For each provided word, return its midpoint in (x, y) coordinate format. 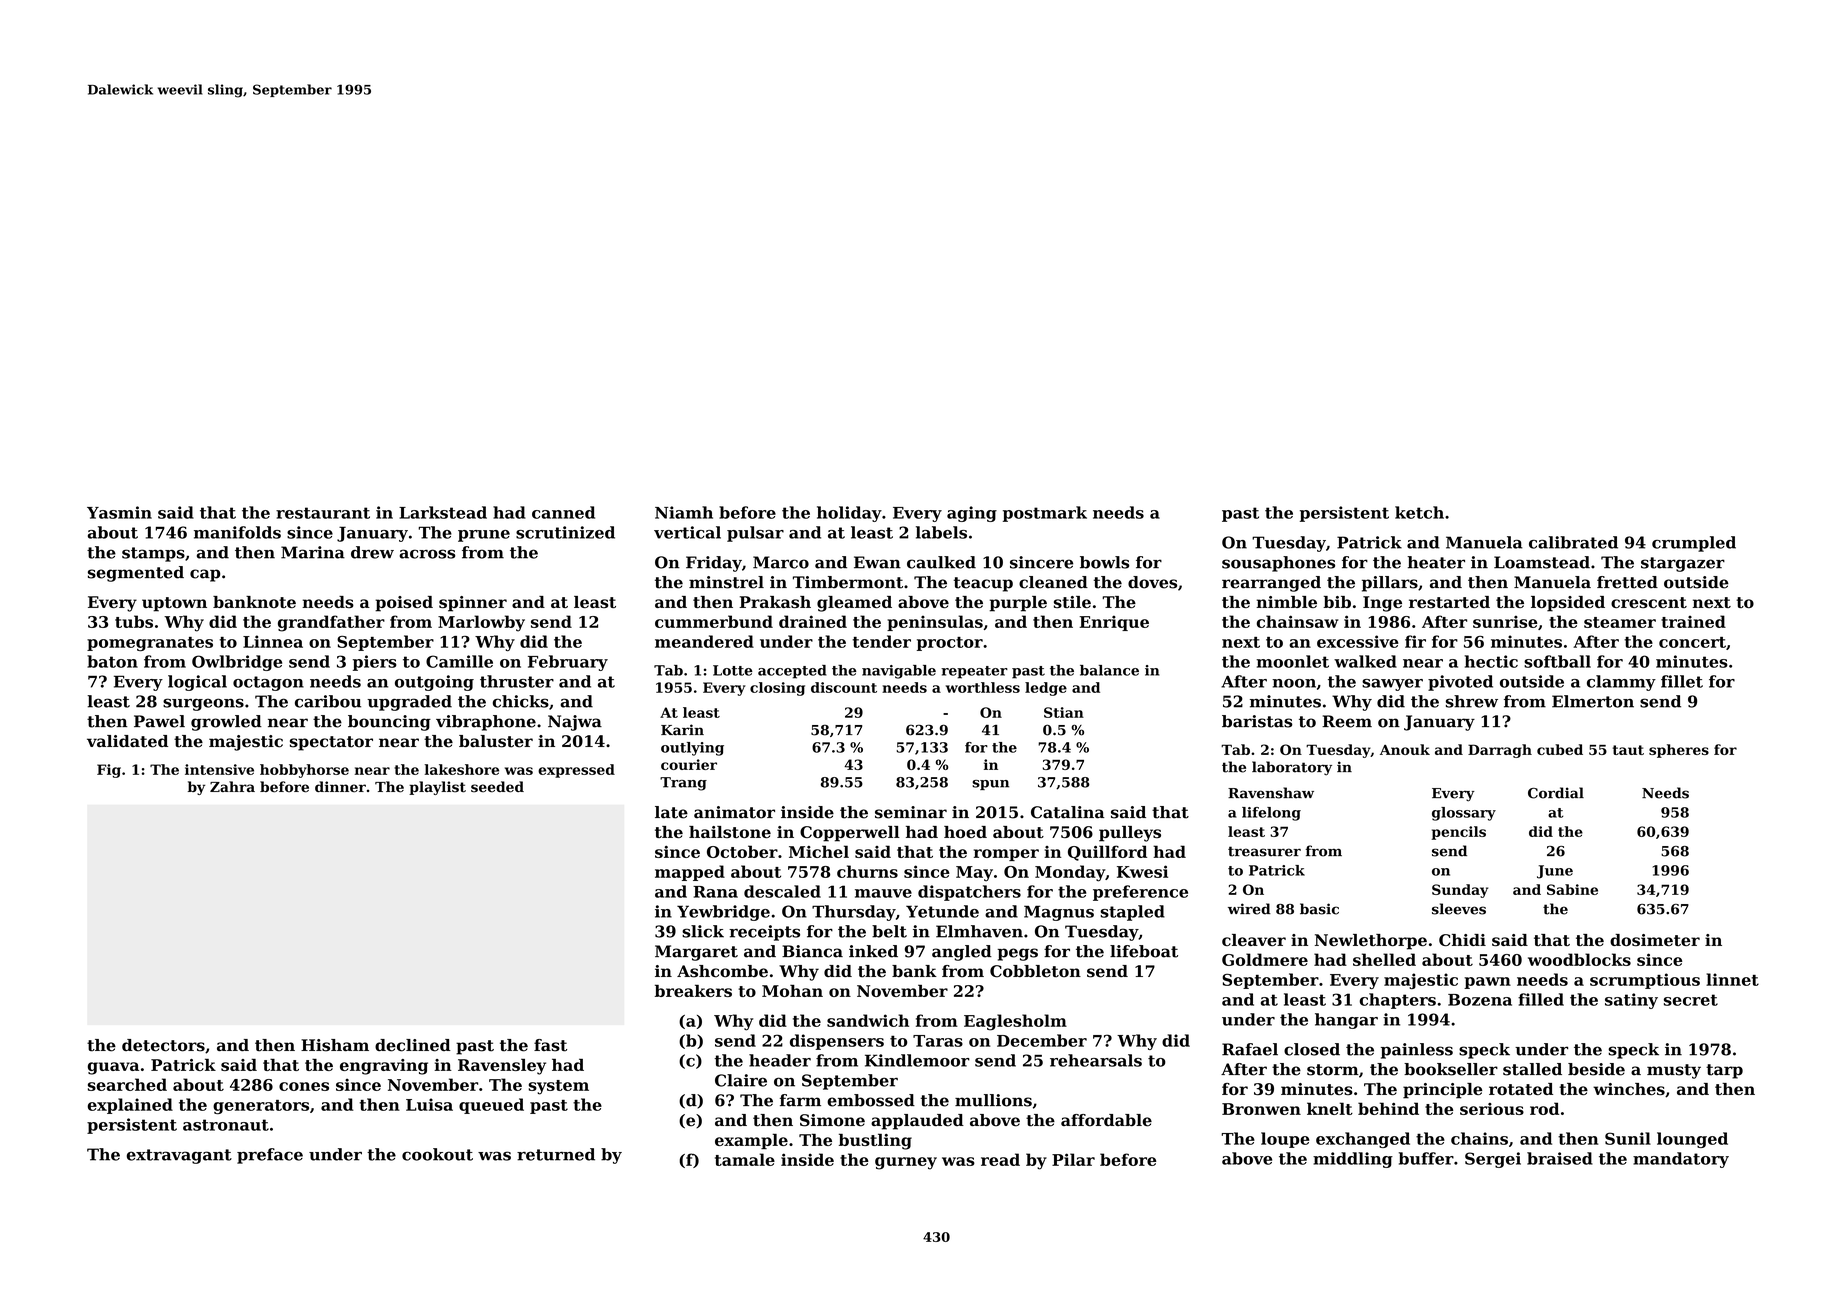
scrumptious (1645, 981)
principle (1442, 1091)
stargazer (1683, 564)
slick (703, 931)
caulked (941, 562)
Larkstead (443, 512)
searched (127, 1084)
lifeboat (1144, 951)
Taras (938, 1041)
